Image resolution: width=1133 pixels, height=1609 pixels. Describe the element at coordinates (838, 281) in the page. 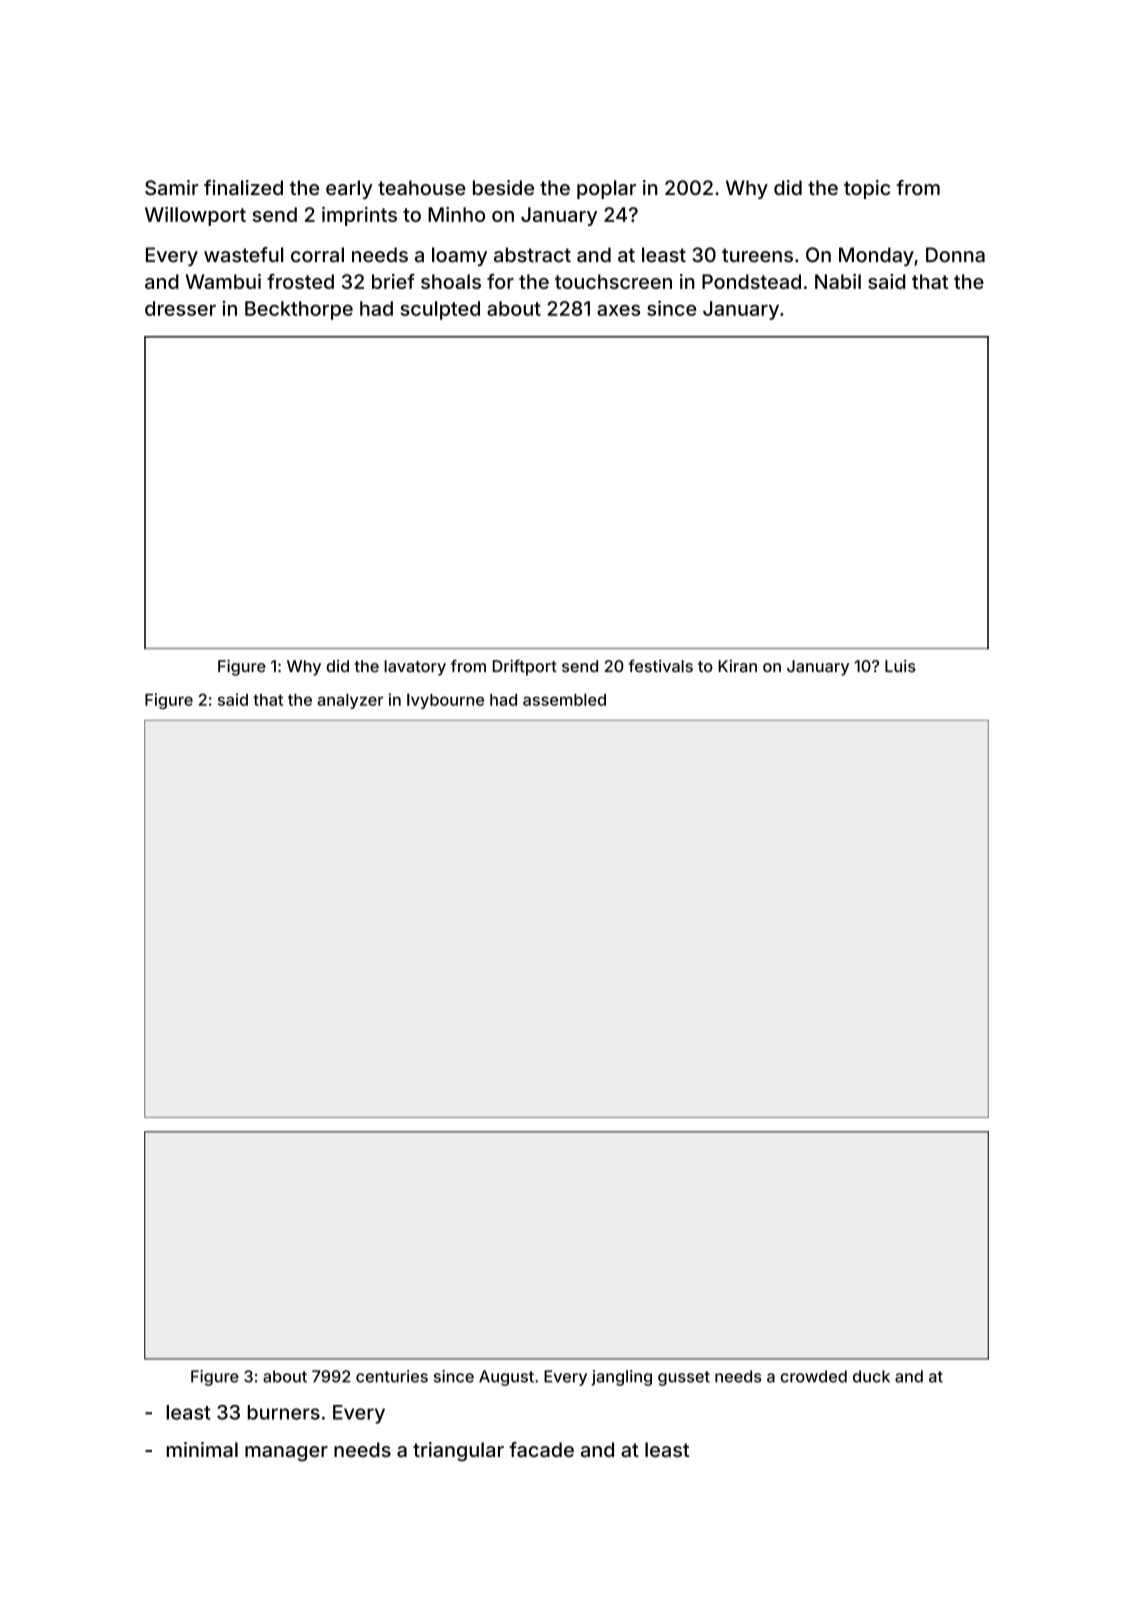

I see `Nabil` at that location.
